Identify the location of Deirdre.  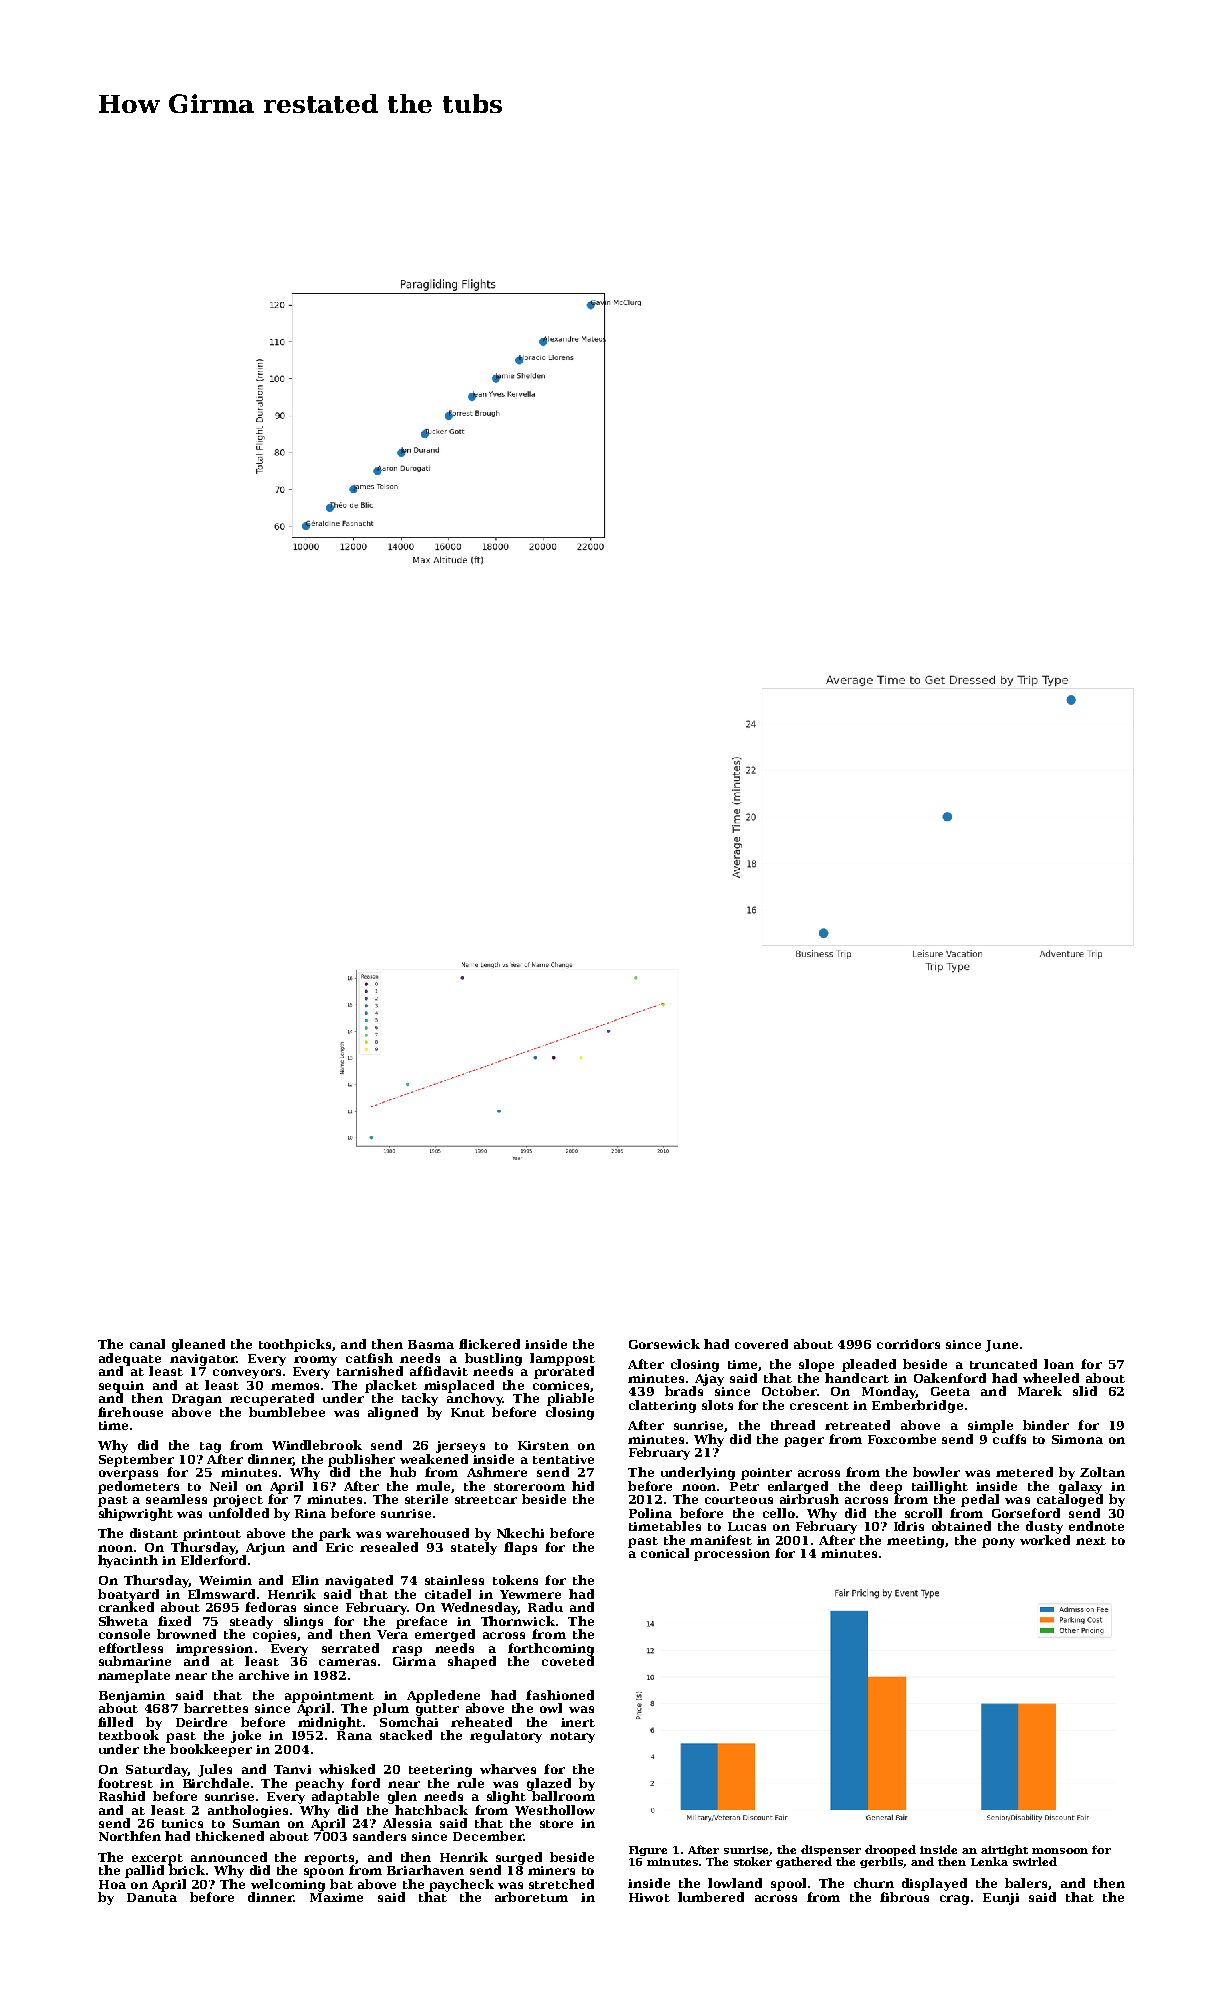
(201, 1722).
